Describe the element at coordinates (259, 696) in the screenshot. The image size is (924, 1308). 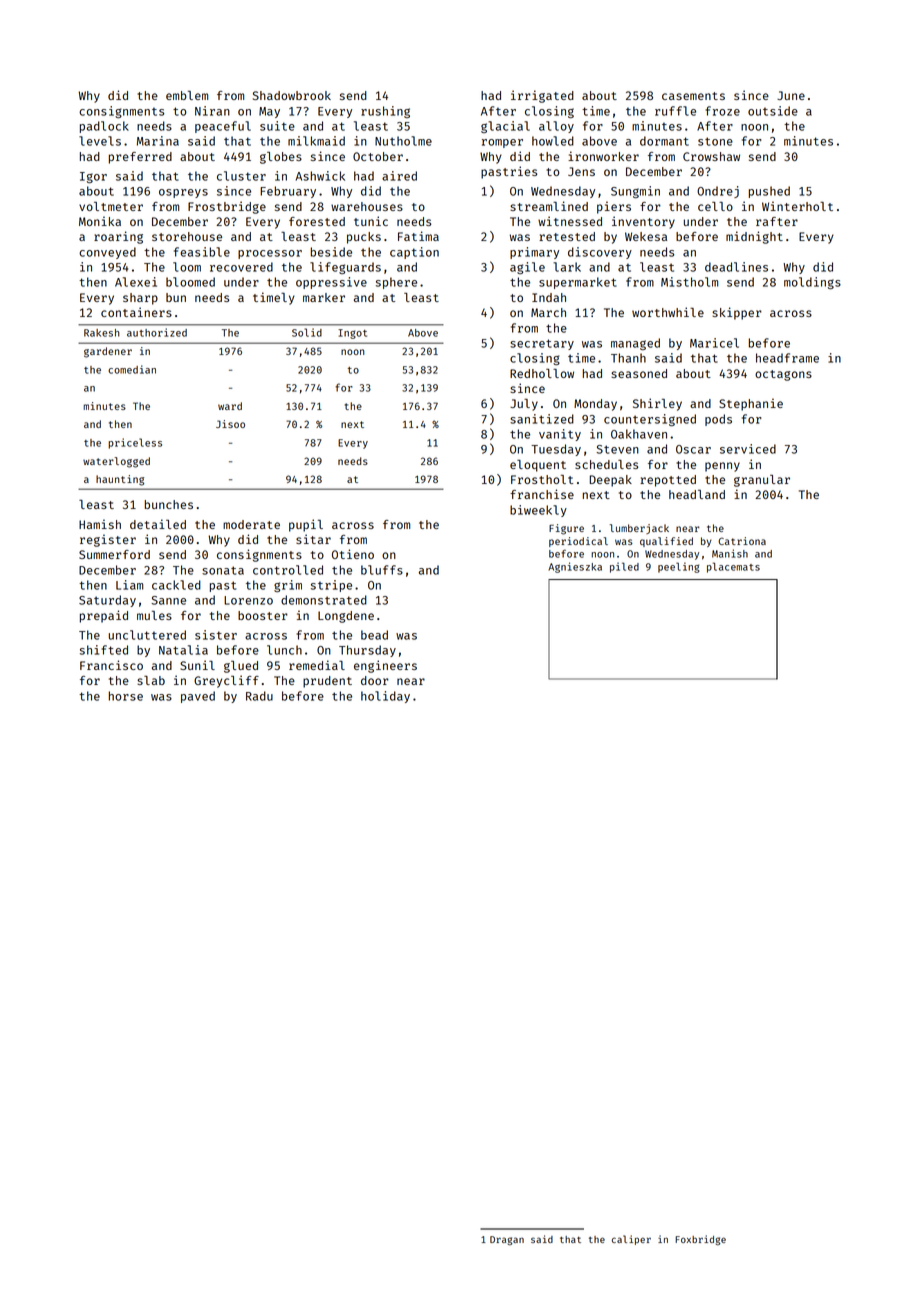
I see `Radu` at that location.
